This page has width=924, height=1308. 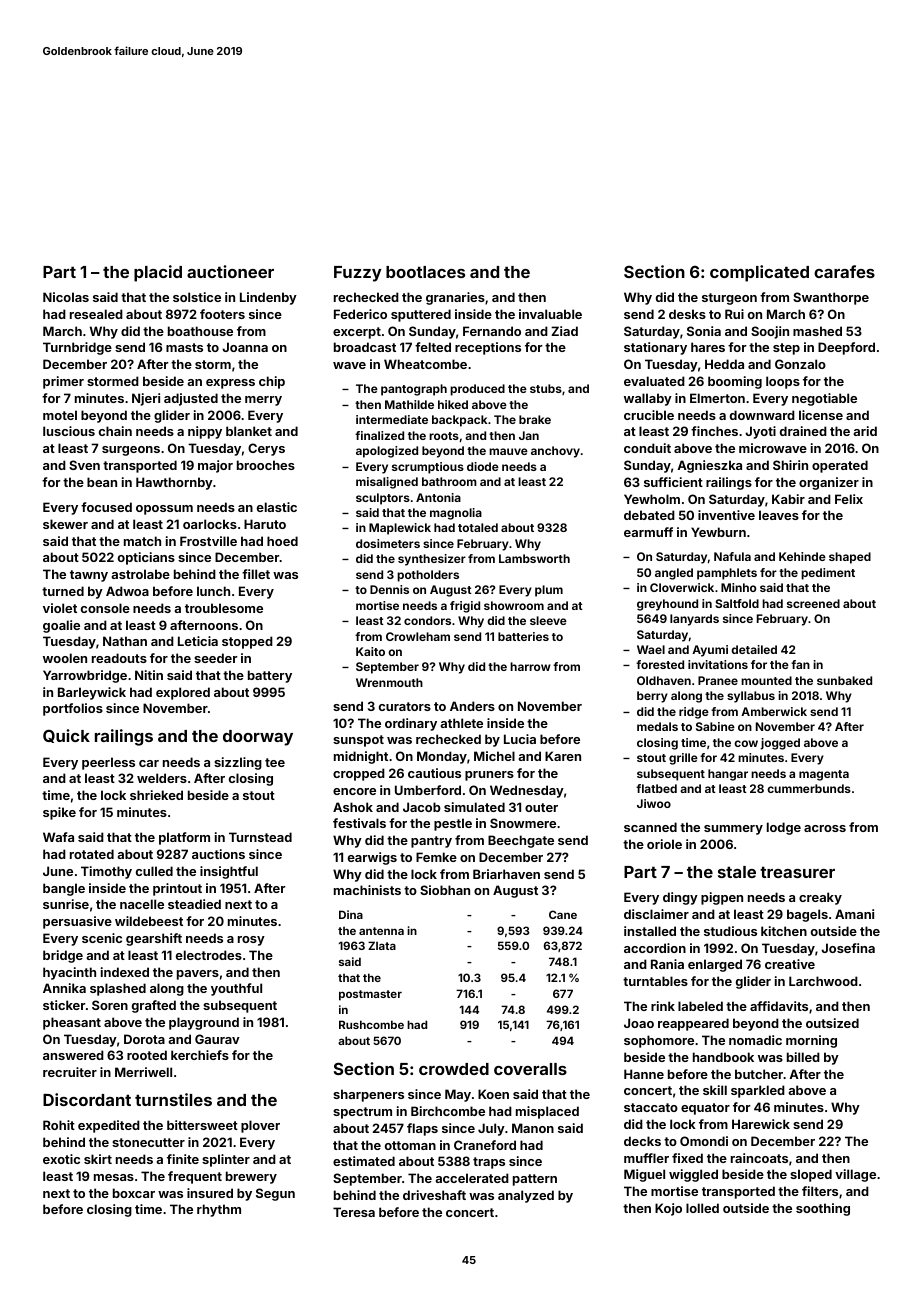 I want to click on Beechgate, so click(x=521, y=841).
